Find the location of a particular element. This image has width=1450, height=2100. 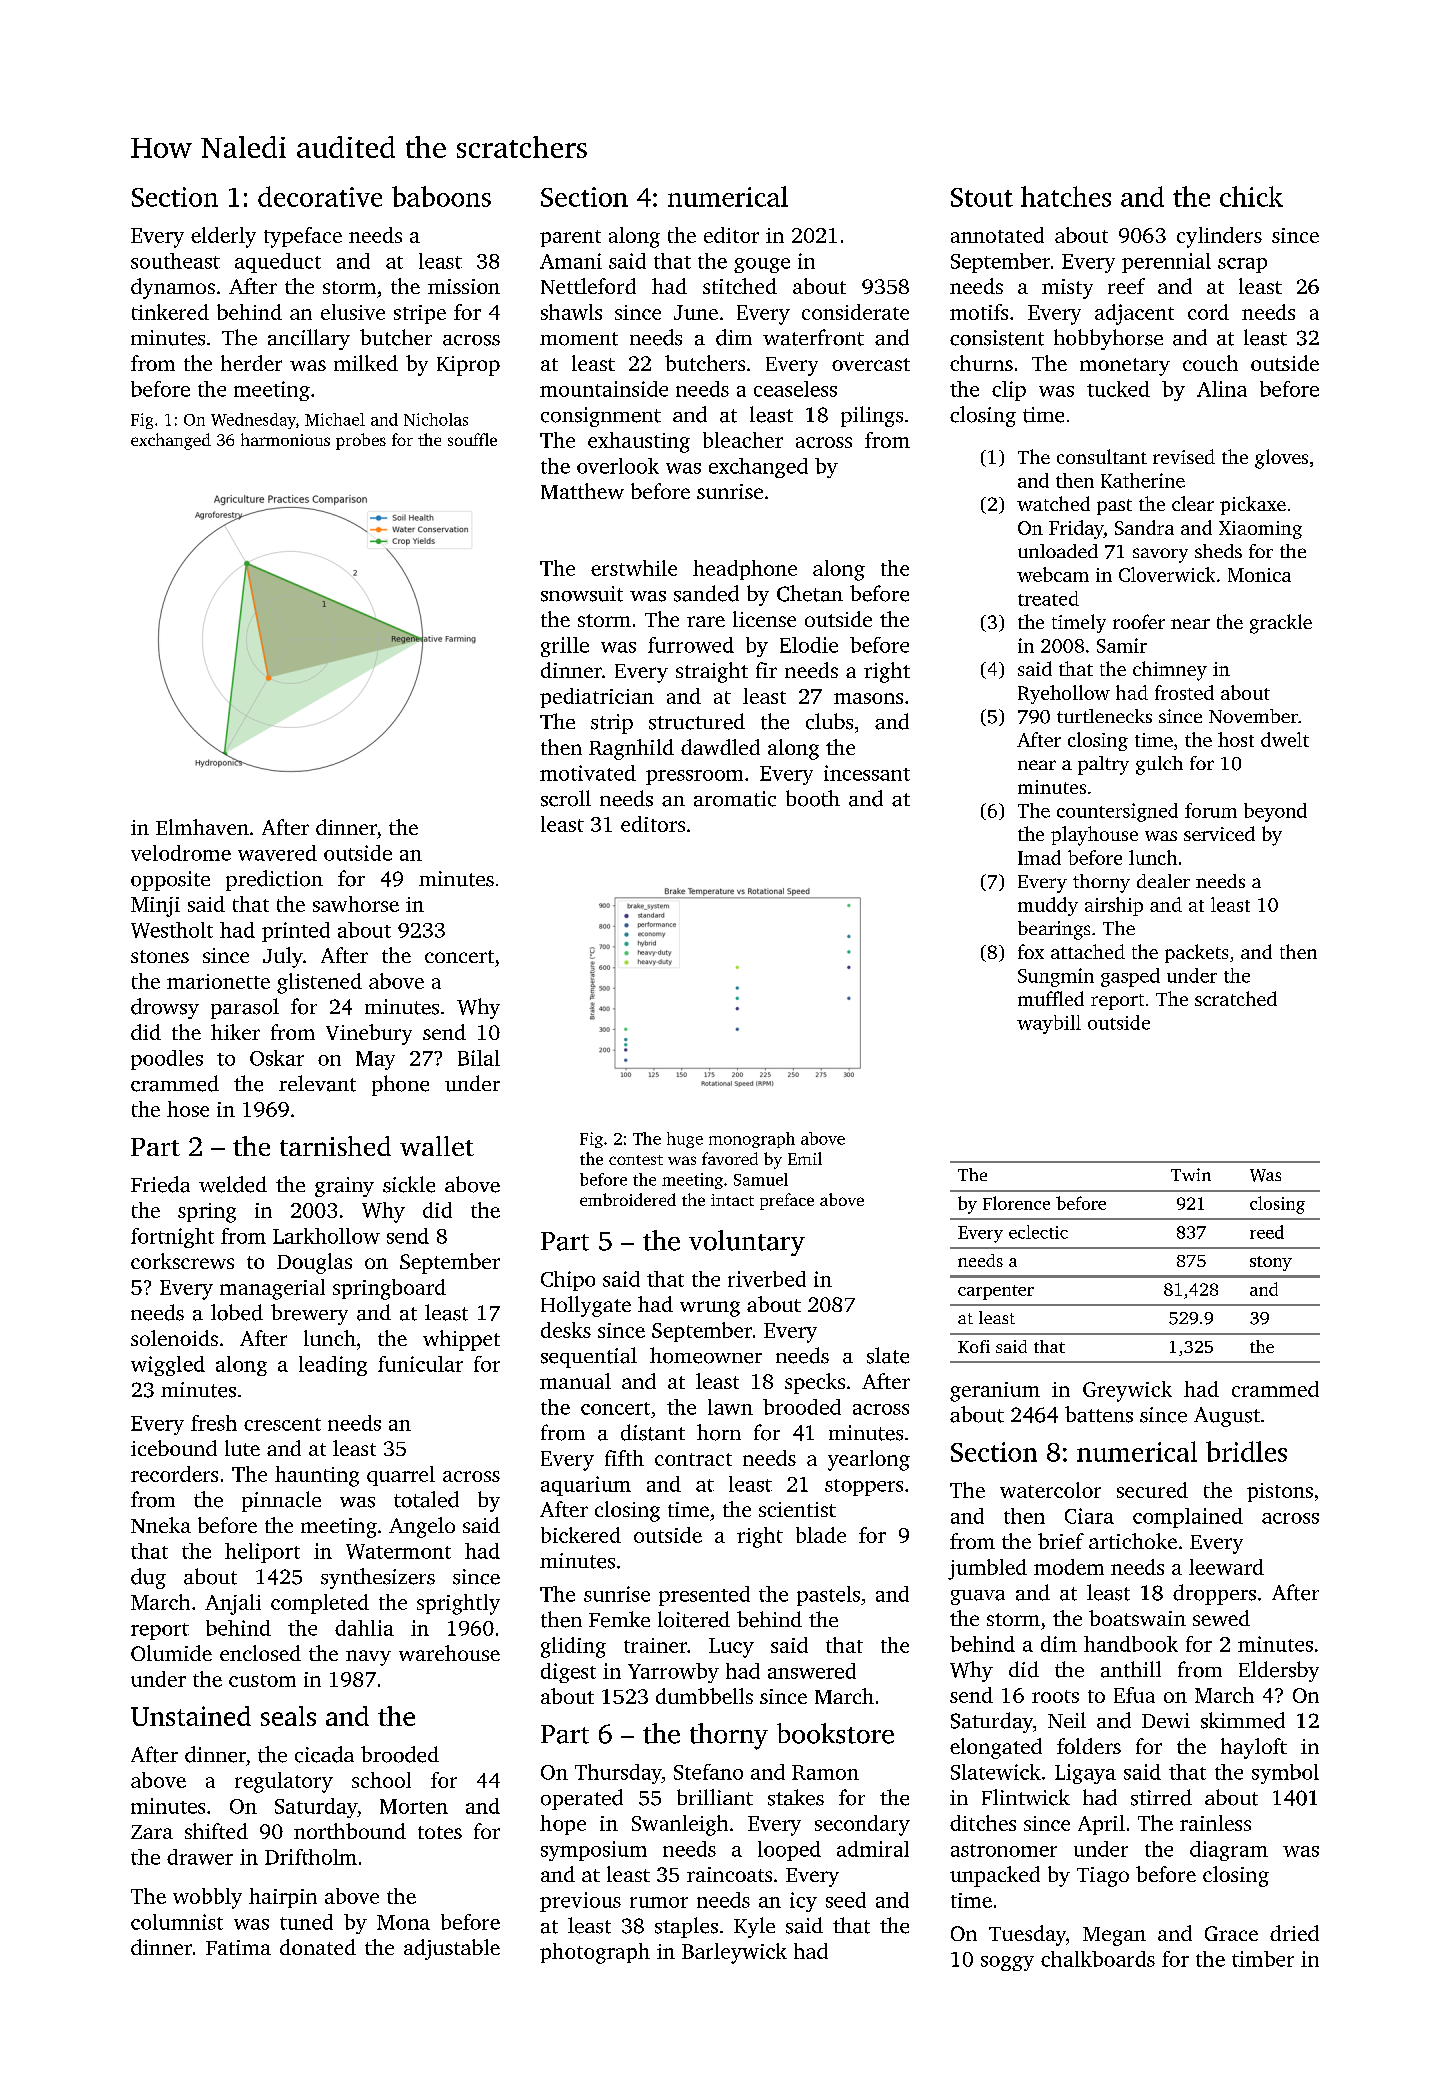

Elmhaven is located at coordinates (202, 827).
